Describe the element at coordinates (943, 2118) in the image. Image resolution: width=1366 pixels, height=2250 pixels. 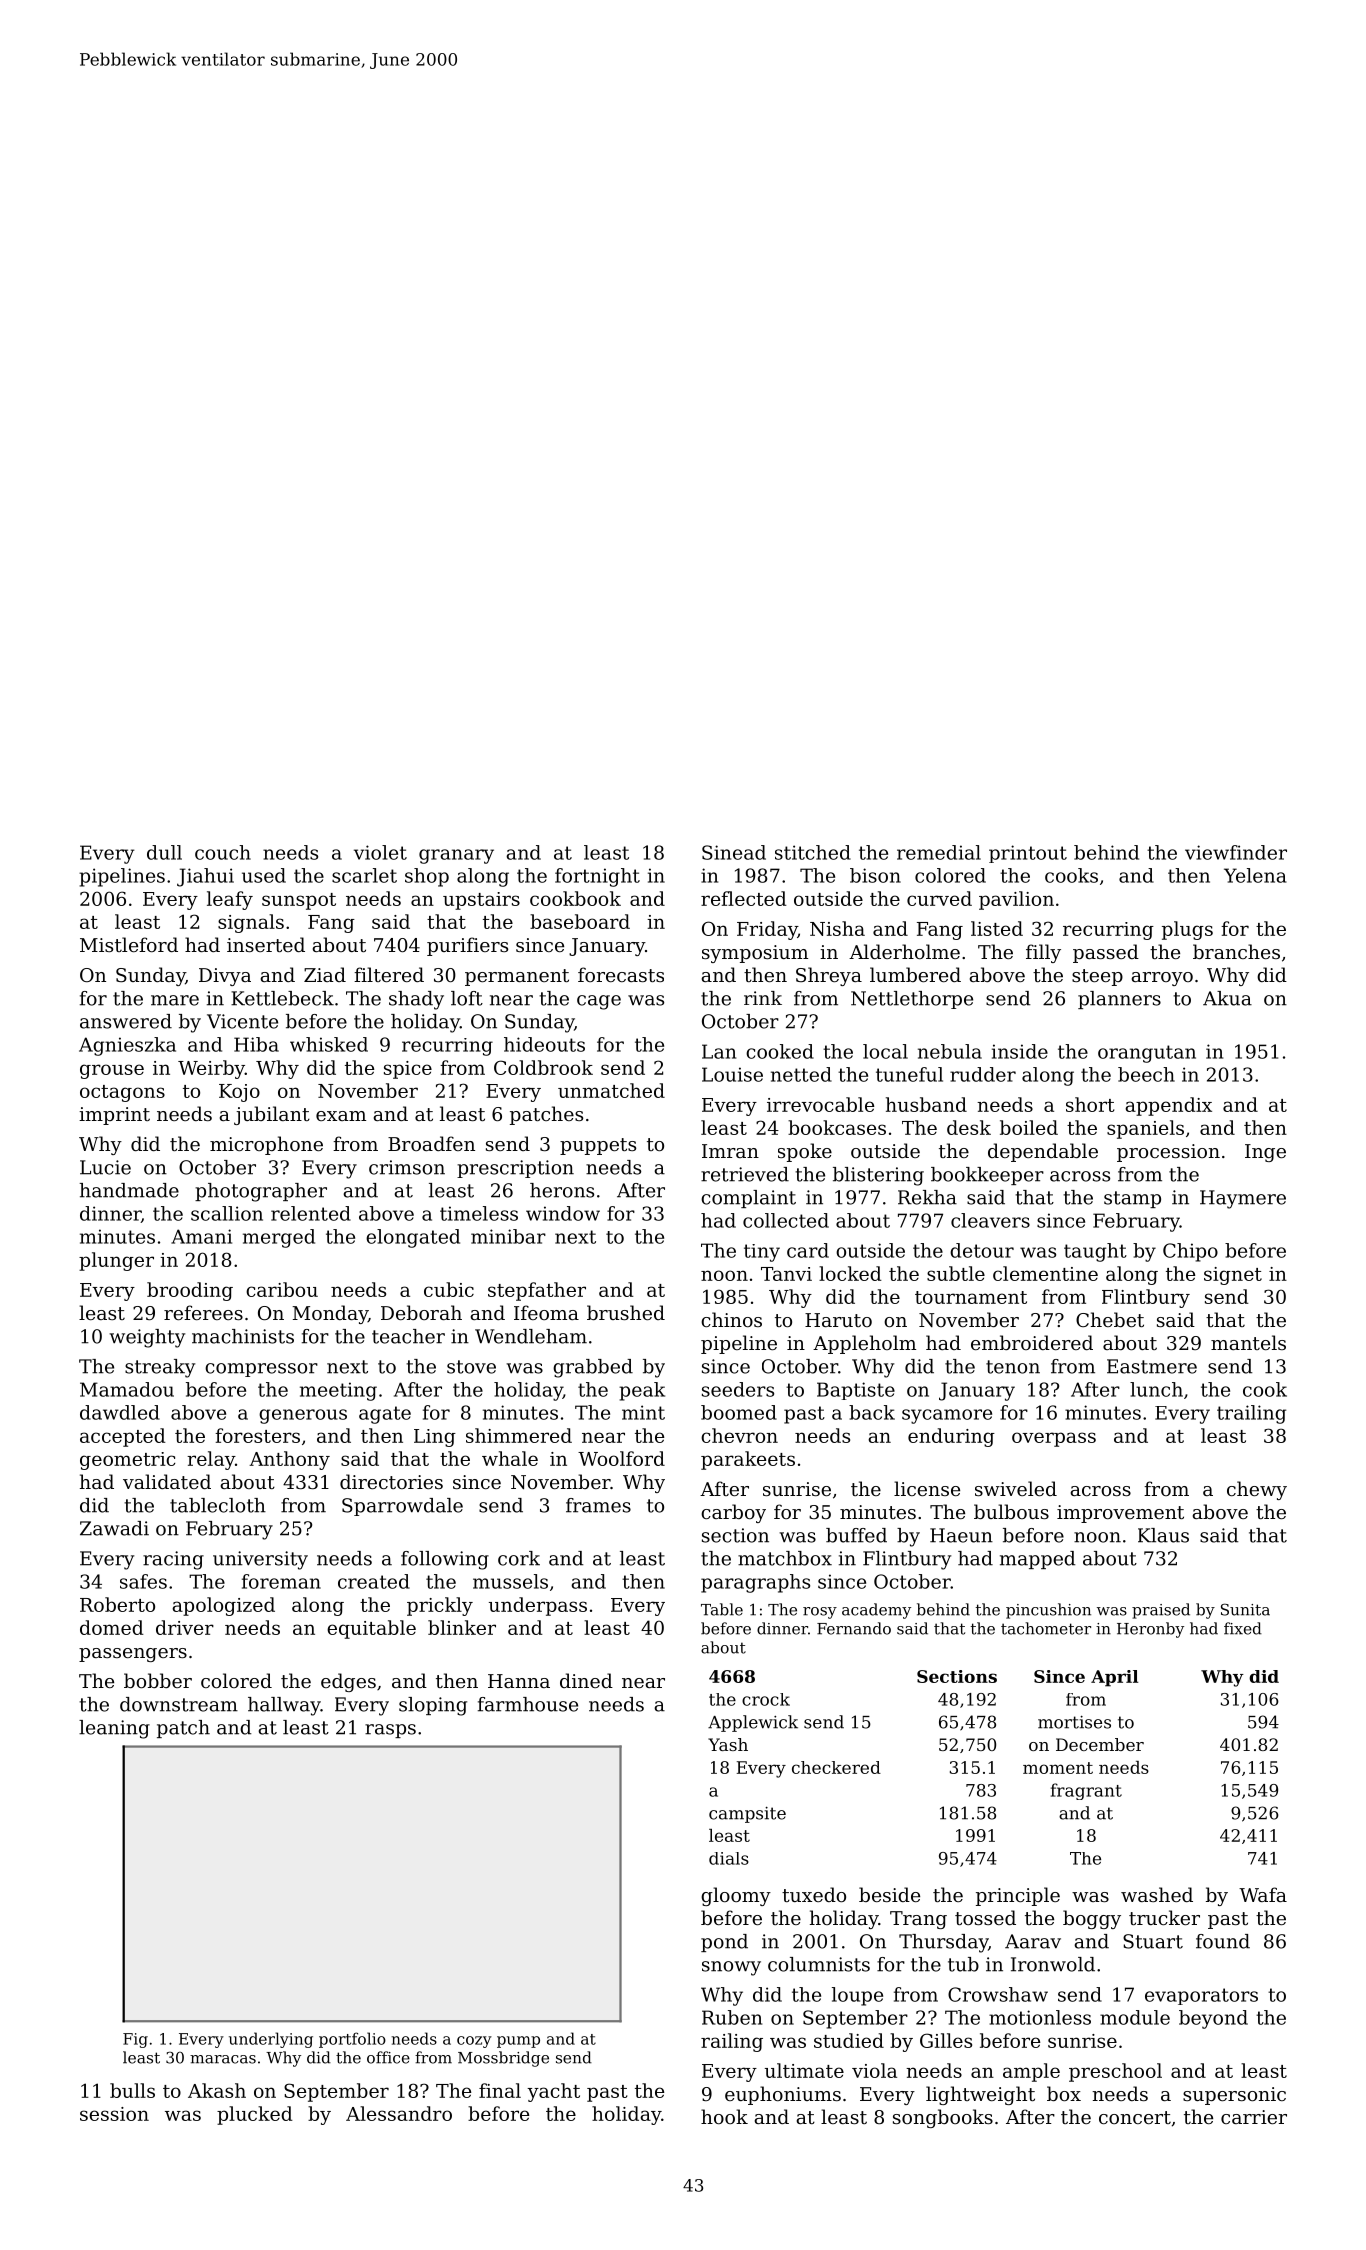
I see `songbooks` at that location.
